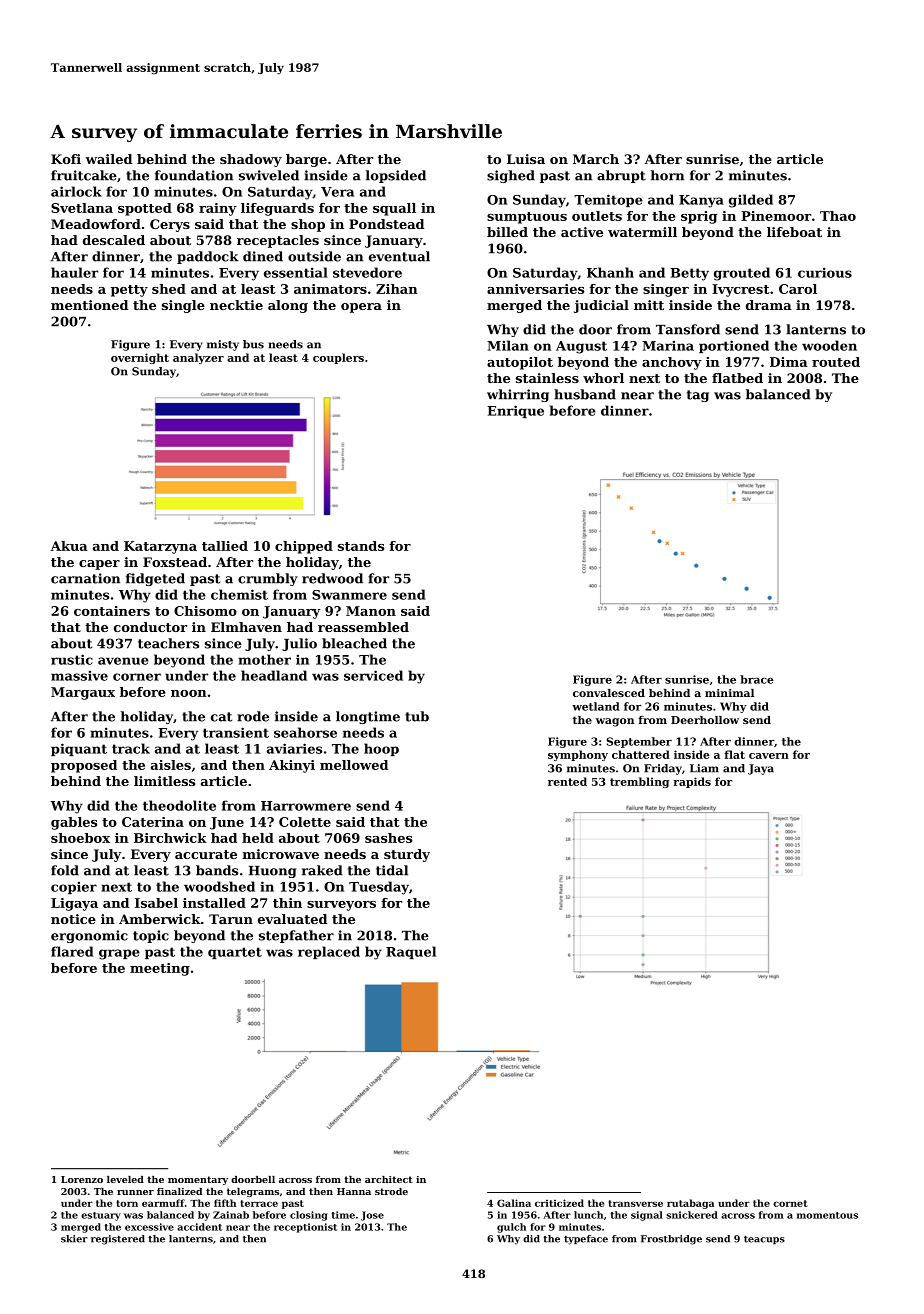  I want to click on flared, so click(72, 951).
